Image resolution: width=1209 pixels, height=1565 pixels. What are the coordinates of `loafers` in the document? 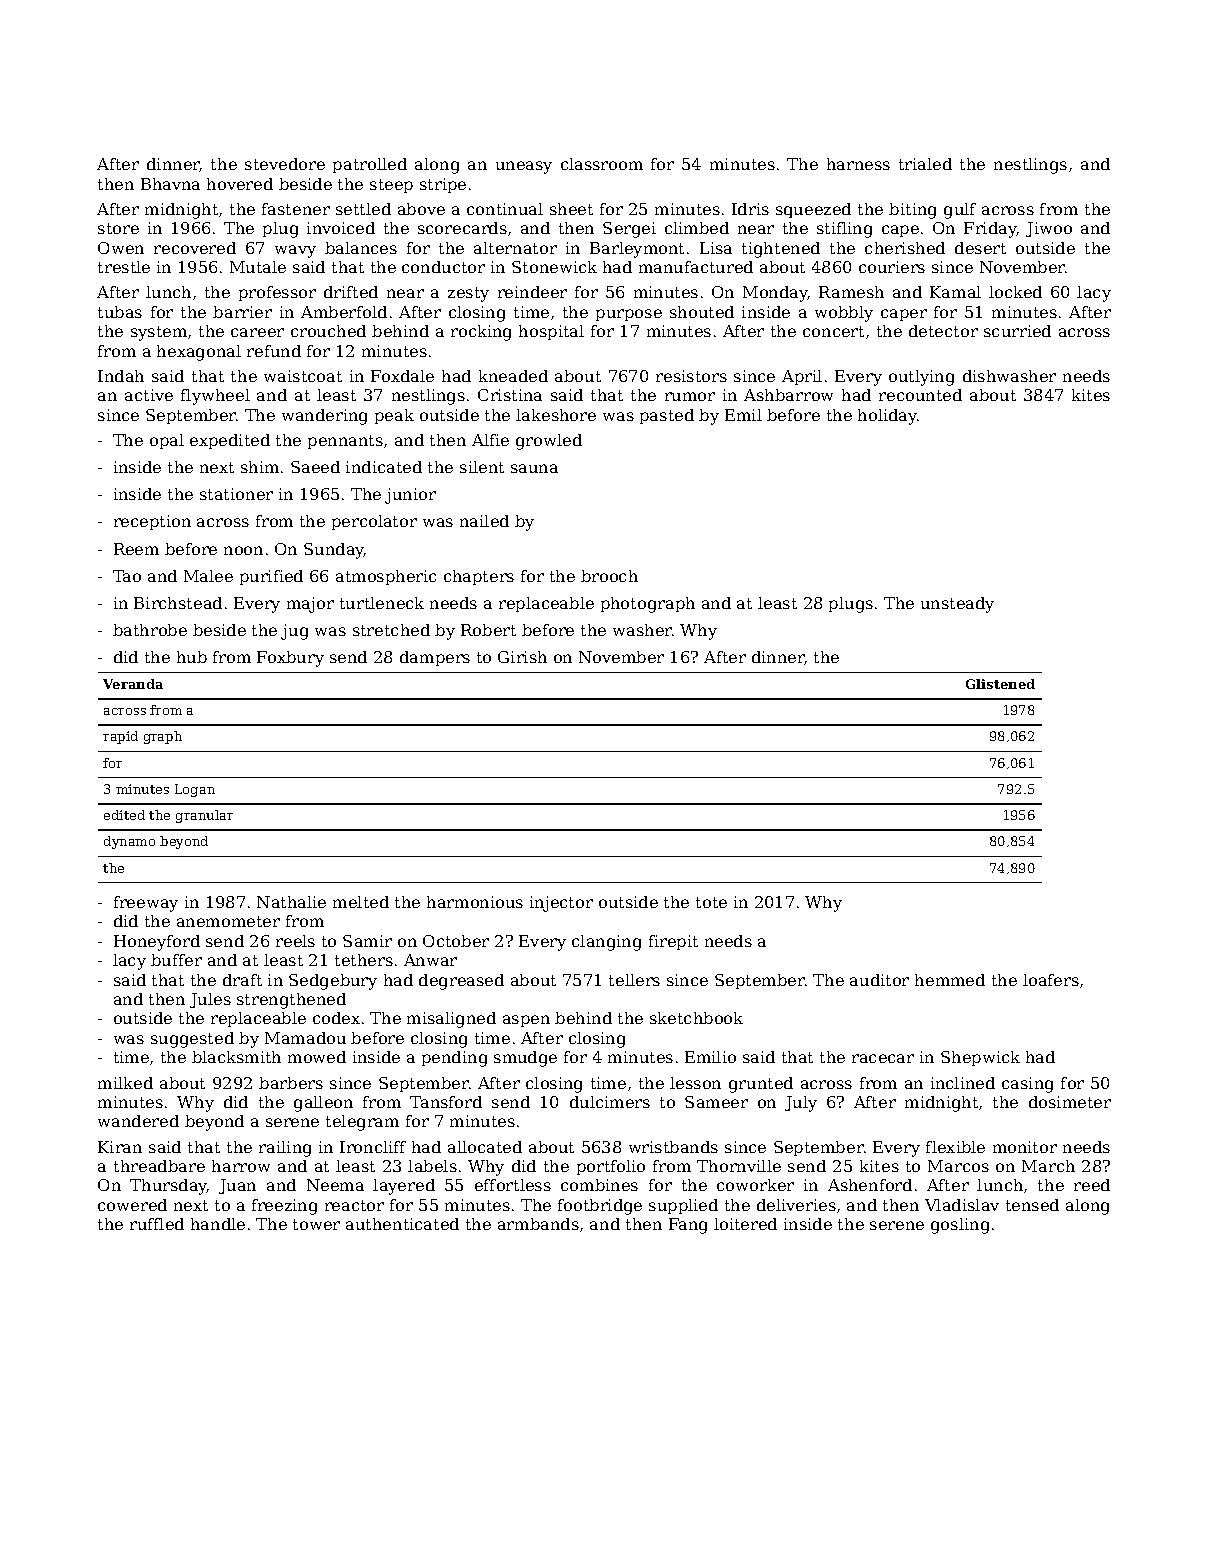 It's located at (1051, 980).
